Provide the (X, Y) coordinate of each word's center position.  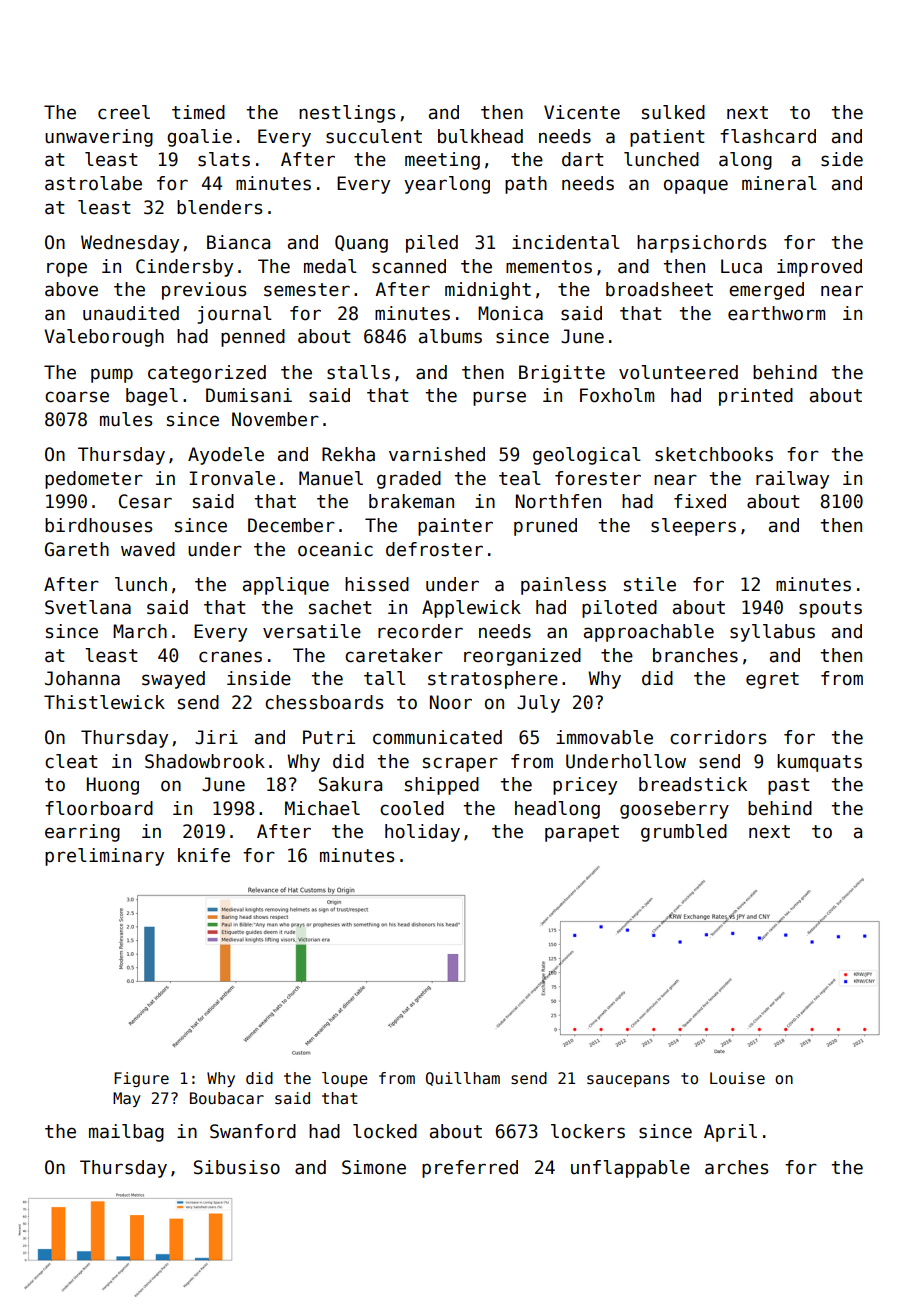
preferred (470, 1169)
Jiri (216, 737)
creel (124, 112)
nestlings (347, 114)
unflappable (630, 1169)
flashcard (768, 136)
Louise (737, 1078)
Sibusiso (237, 1167)
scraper (460, 764)
